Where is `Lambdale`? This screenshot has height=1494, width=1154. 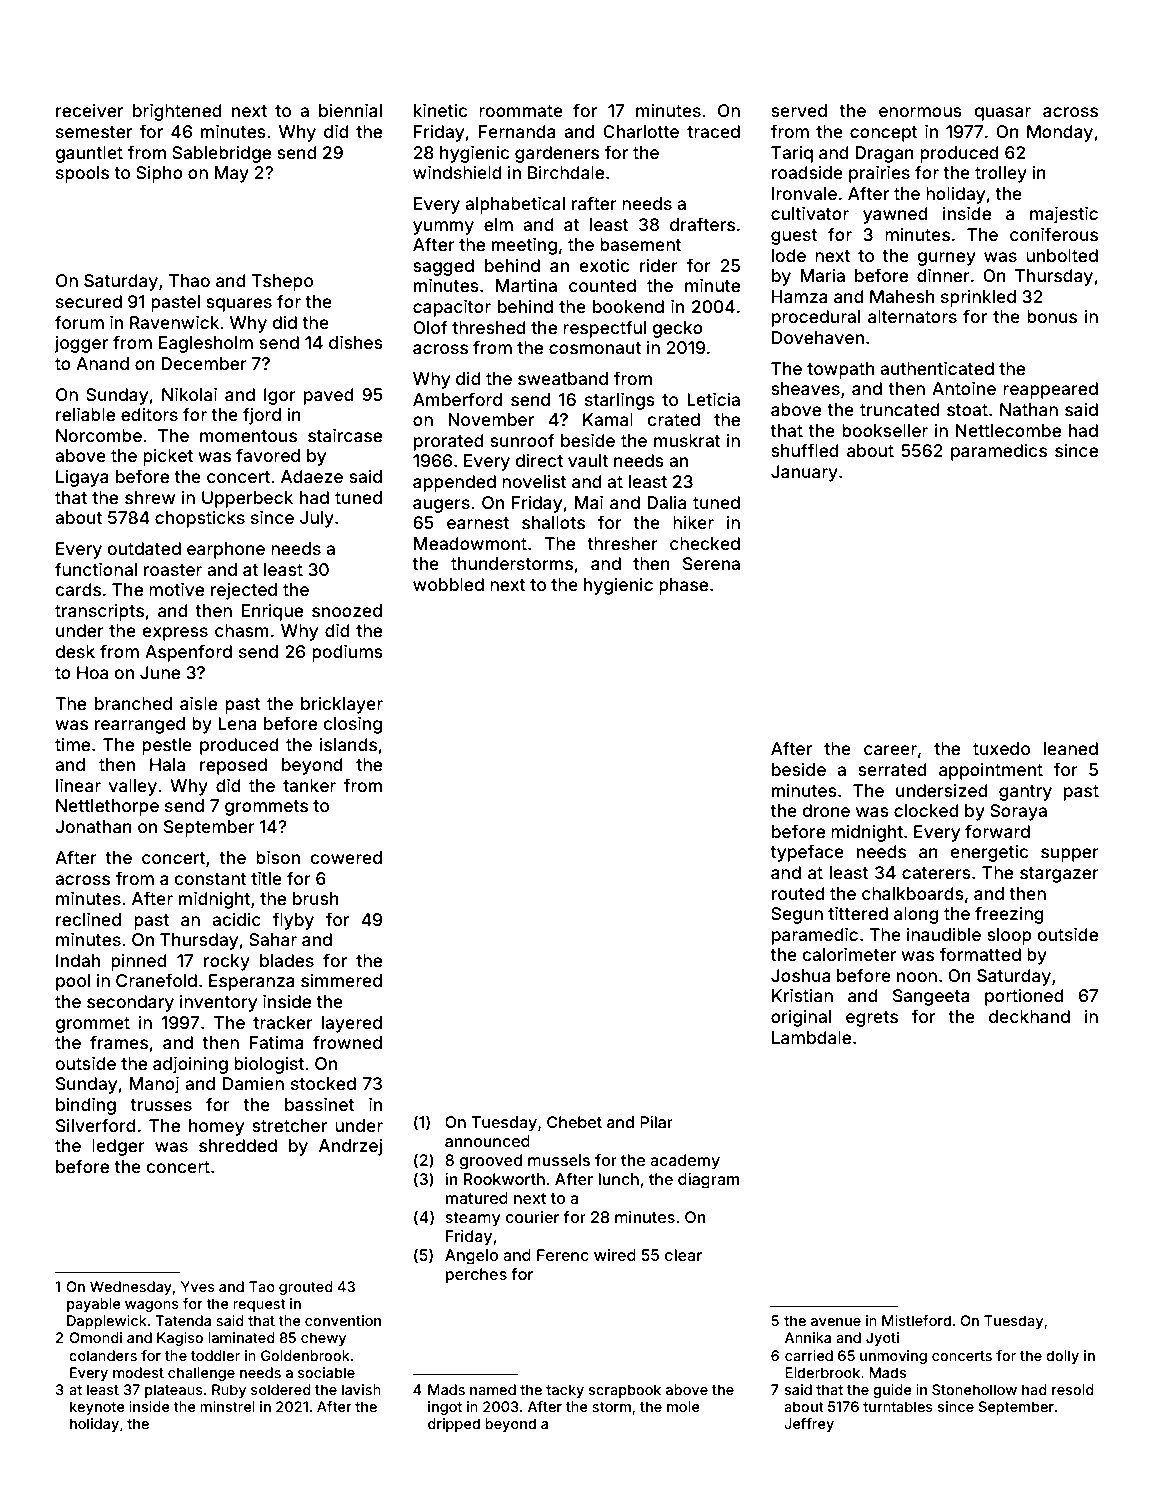 Lambdale is located at coordinates (811, 1037).
